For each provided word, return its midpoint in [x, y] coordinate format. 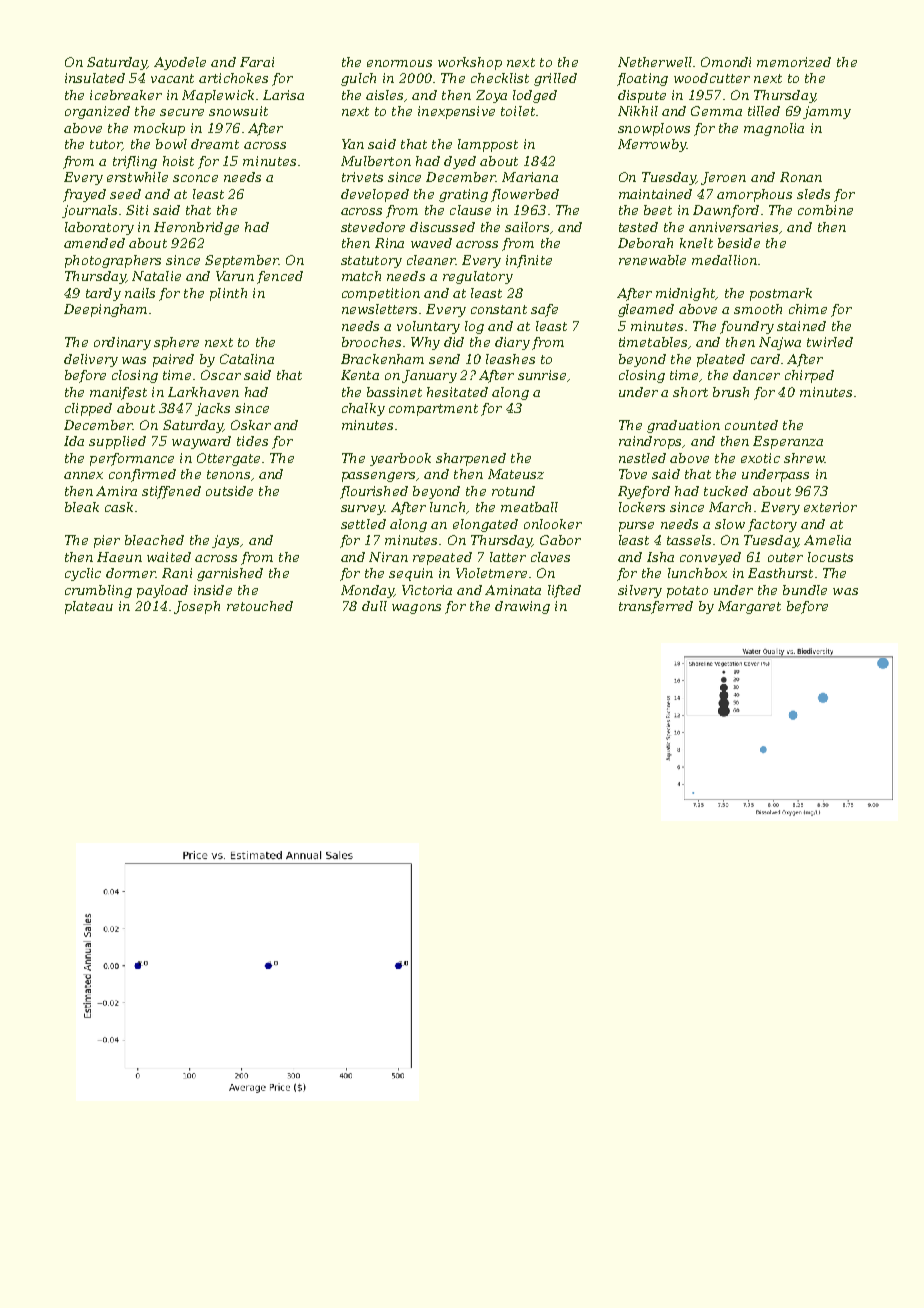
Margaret [749, 607]
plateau [89, 607]
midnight [686, 294]
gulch [358, 79]
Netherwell [655, 62]
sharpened [471, 459]
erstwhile [137, 177]
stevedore [373, 227]
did [454, 342]
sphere [176, 343]
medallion [724, 260]
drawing [522, 607]
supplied [117, 442]
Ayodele [180, 63]
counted [751, 425]
